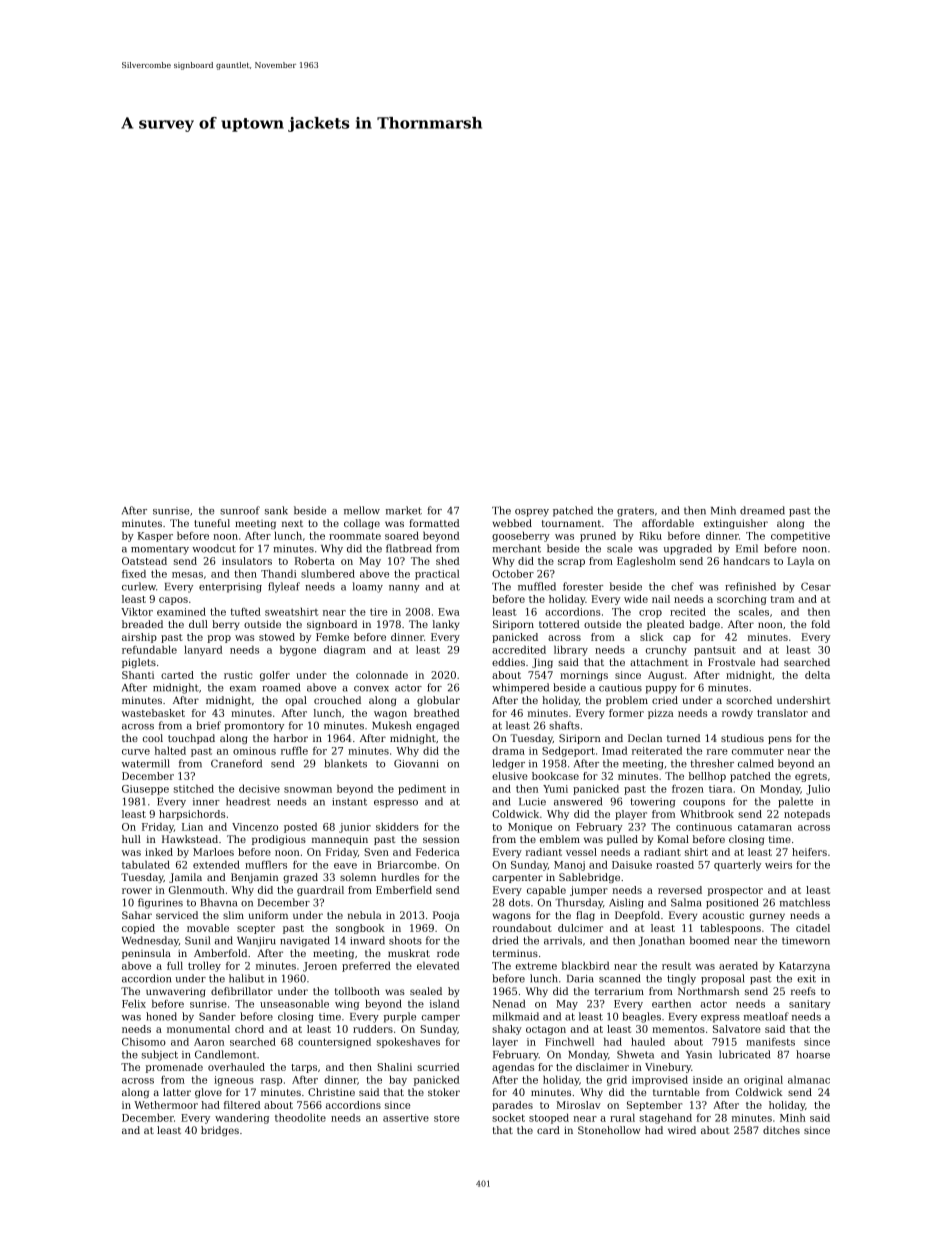  What do you see at coordinates (559, 624) in the document?
I see `tottered` at bounding box center [559, 624].
